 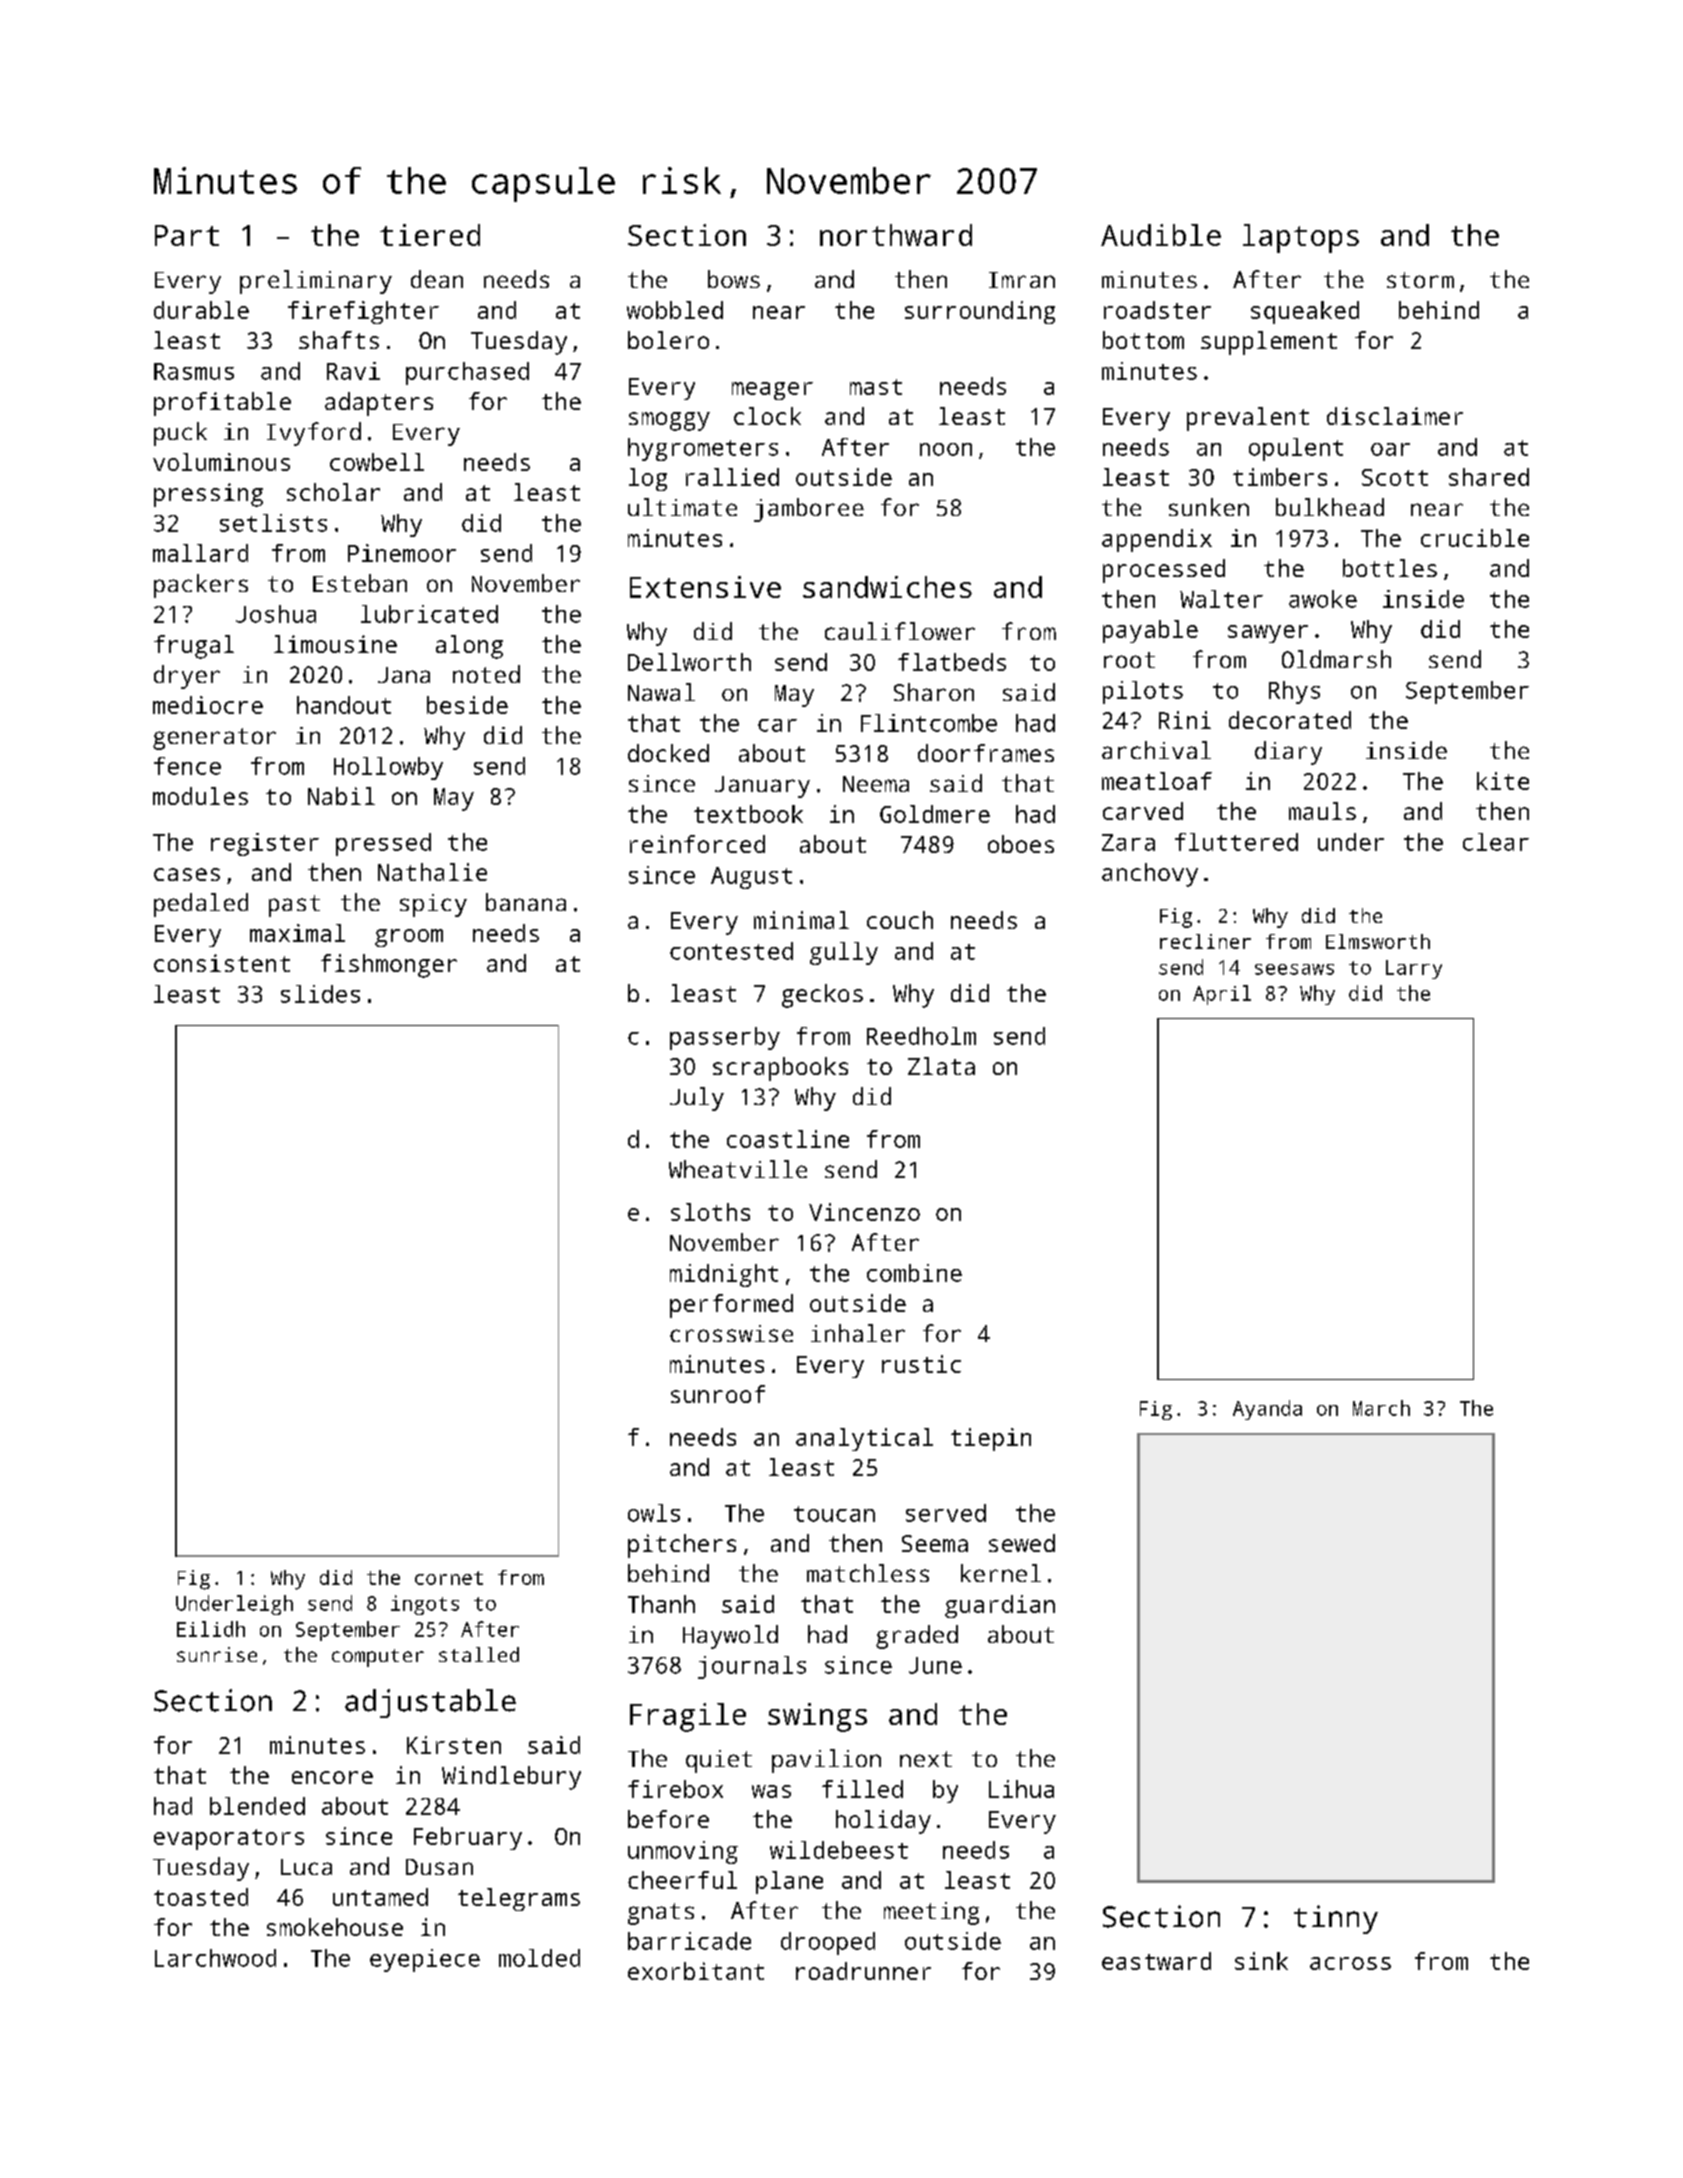 What do you see at coordinates (1301, 238) in the screenshot?
I see `laptops` at bounding box center [1301, 238].
